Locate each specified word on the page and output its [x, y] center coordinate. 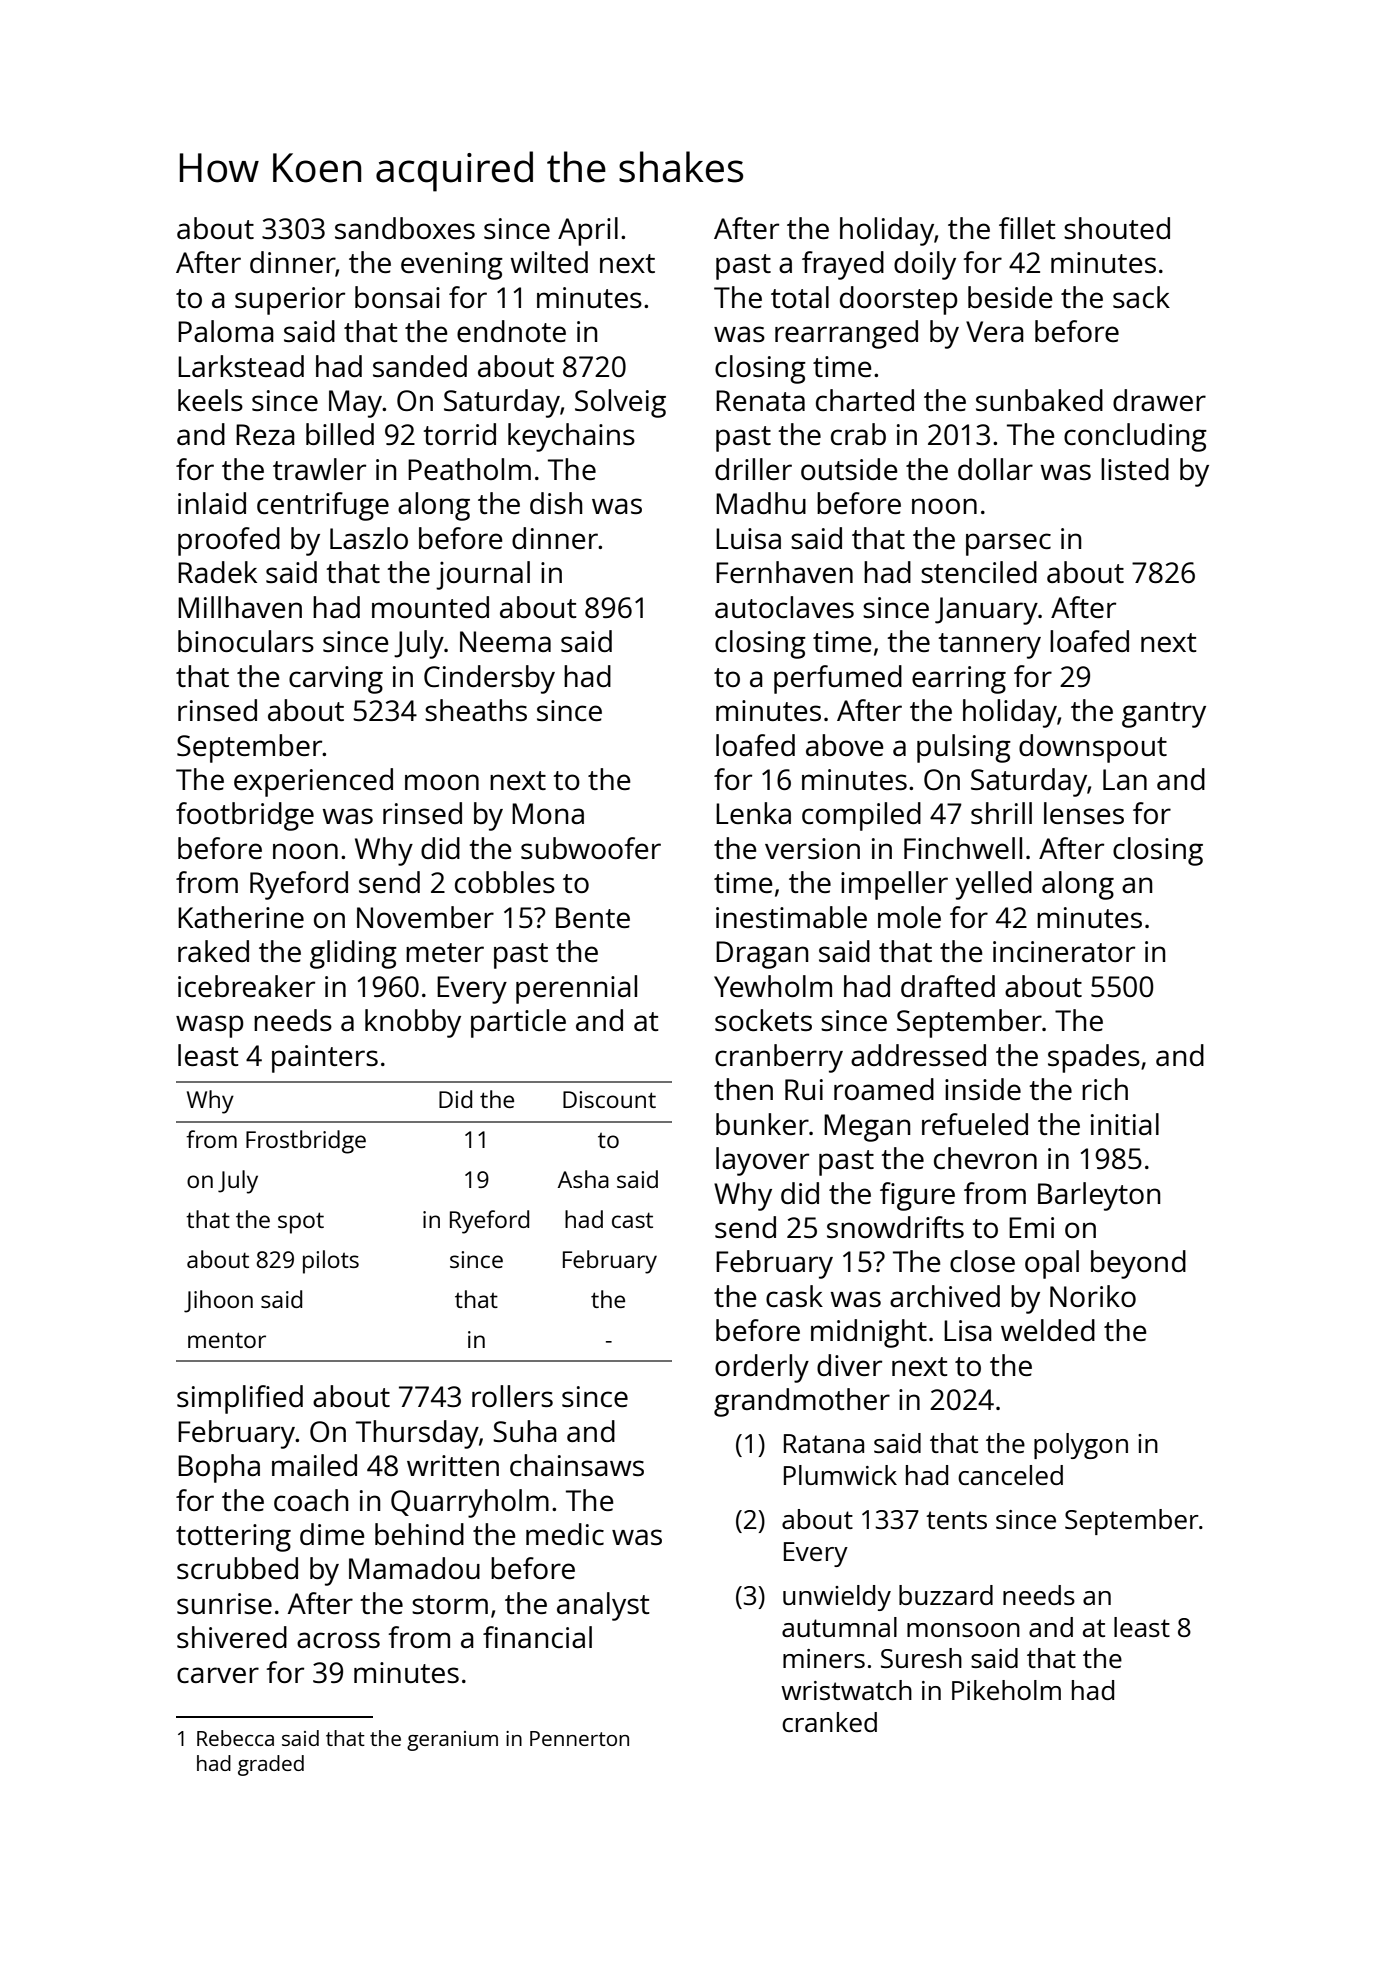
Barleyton [1099, 1196]
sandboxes [405, 228]
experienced [313, 782]
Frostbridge [306, 1142]
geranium [452, 1741]
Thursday [417, 1434]
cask [794, 1296]
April [588, 231]
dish [556, 503]
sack [1141, 297]
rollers [512, 1396]
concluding [1135, 437]
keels [210, 400]
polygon [1081, 1446]
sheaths [476, 710]
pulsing [964, 748]
